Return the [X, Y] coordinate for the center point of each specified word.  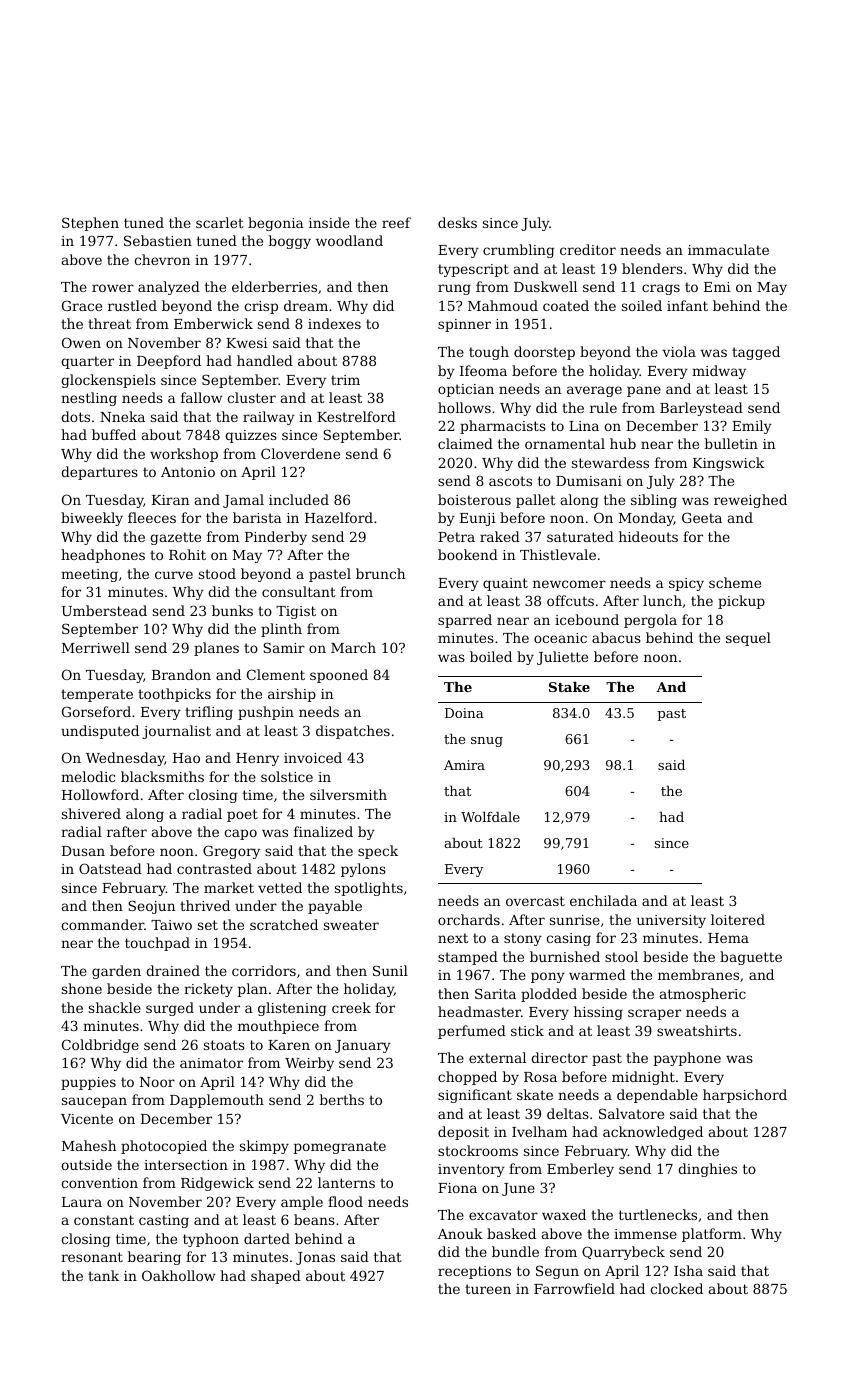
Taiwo [171, 925]
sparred [465, 621]
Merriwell [96, 647]
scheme [735, 582]
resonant [92, 1257]
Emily [752, 427]
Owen [81, 342]
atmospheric [703, 995]
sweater [351, 925]
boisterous [474, 499]
